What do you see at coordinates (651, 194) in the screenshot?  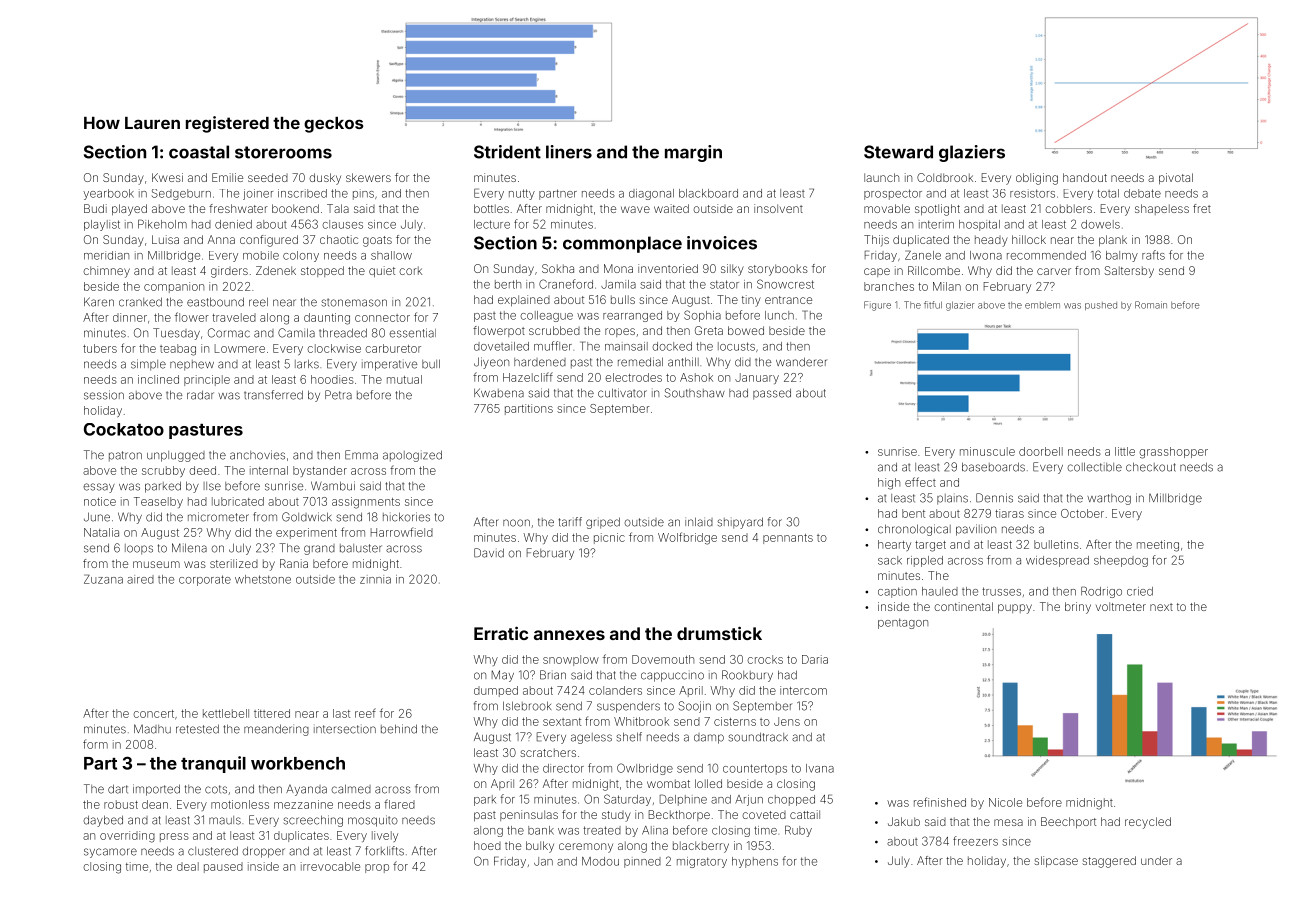 I see `diagonal` at bounding box center [651, 194].
